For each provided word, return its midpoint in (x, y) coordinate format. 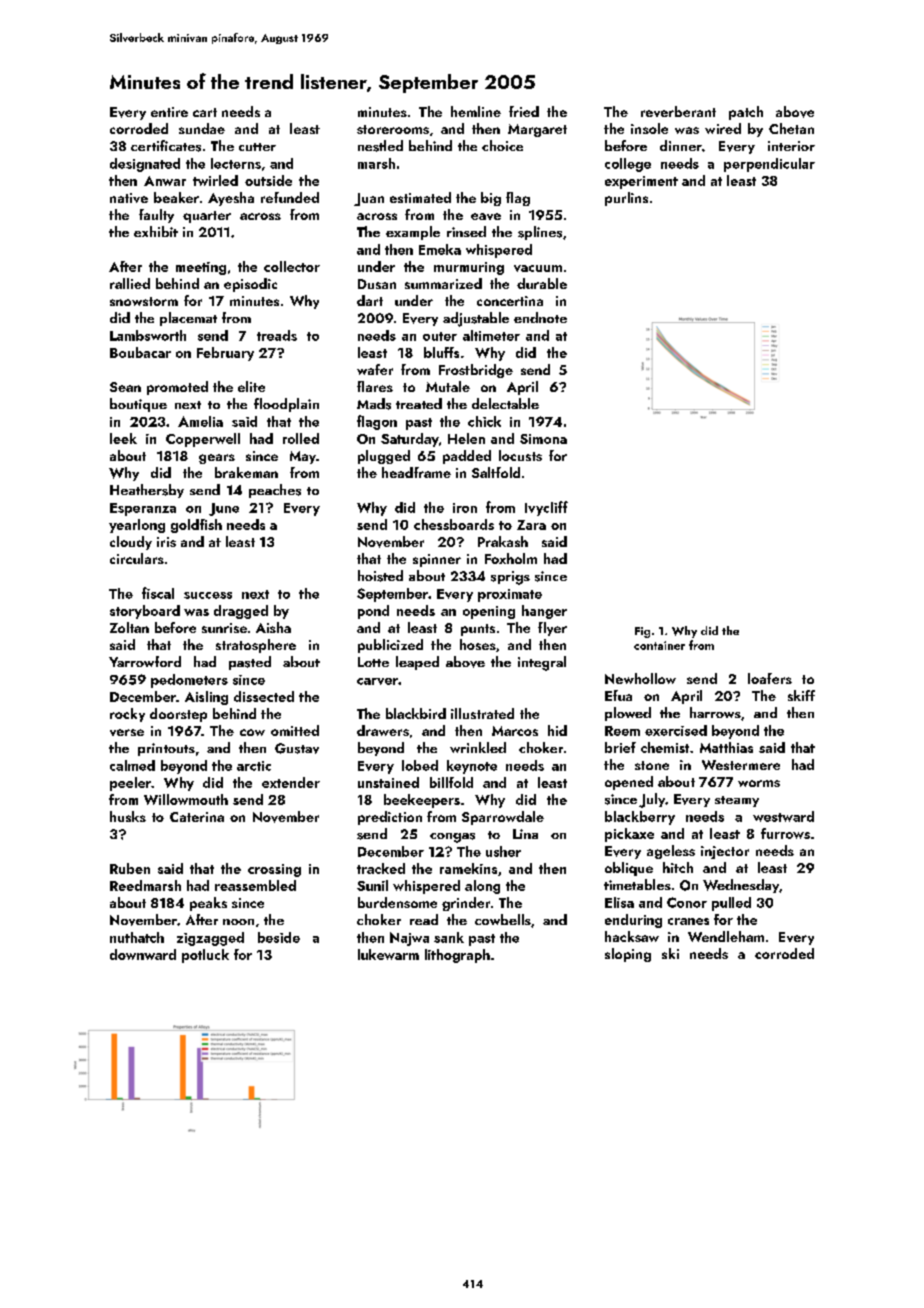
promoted (177, 388)
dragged (241, 612)
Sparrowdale (503, 818)
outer (440, 336)
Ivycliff (546, 508)
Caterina (197, 817)
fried (524, 111)
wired (723, 128)
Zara (531, 525)
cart (205, 112)
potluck (205, 956)
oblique (629, 869)
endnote (540, 317)
